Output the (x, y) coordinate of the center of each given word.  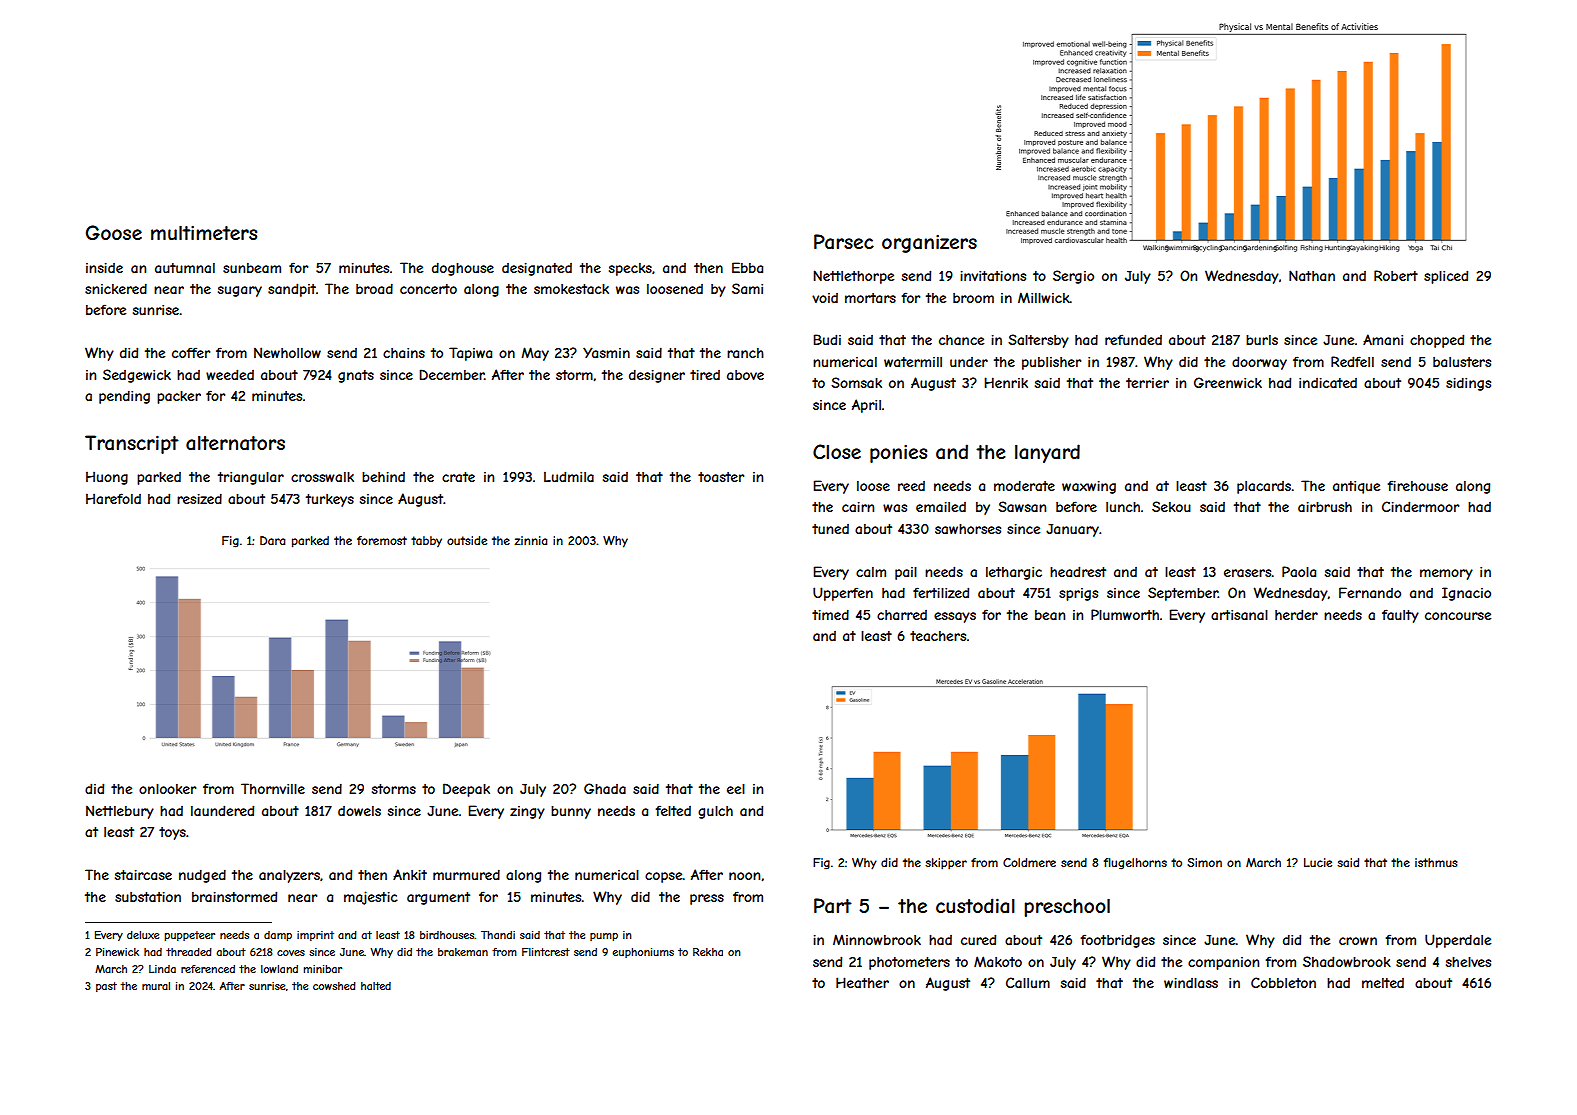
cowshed (334, 986)
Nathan (1312, 275)
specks (630, 269)
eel (736, 789)
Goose (114, 232)
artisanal (1239, 615)
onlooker (167, 789)
